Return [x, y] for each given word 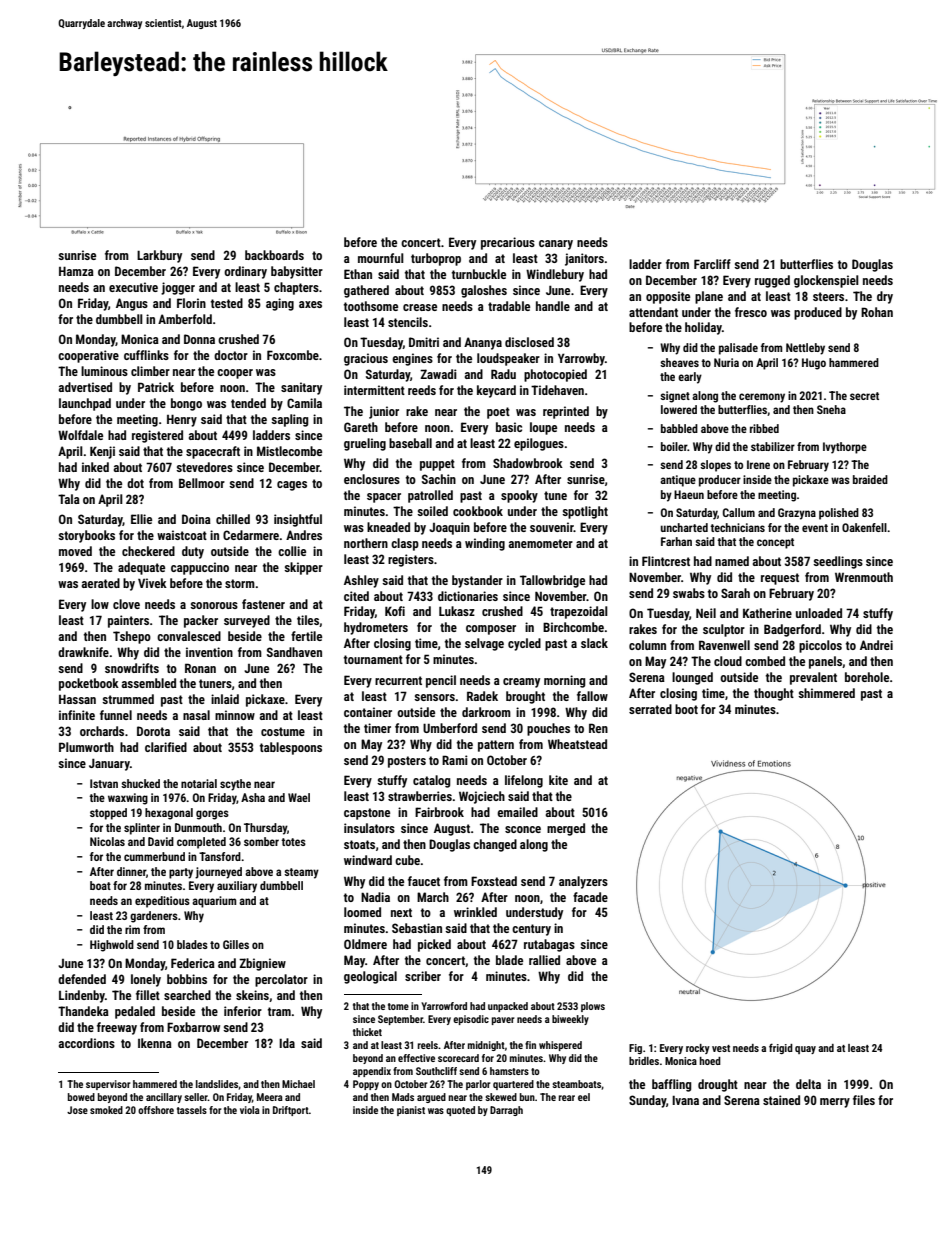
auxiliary [237, 887]
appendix [372, 1072]
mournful [381, 258]
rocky [698, 1049]
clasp [405, 544]
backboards [274, 255]
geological [370, 977]
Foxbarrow [193, 1027]
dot [135, 483]
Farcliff [712, 264]
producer [720, 481]
